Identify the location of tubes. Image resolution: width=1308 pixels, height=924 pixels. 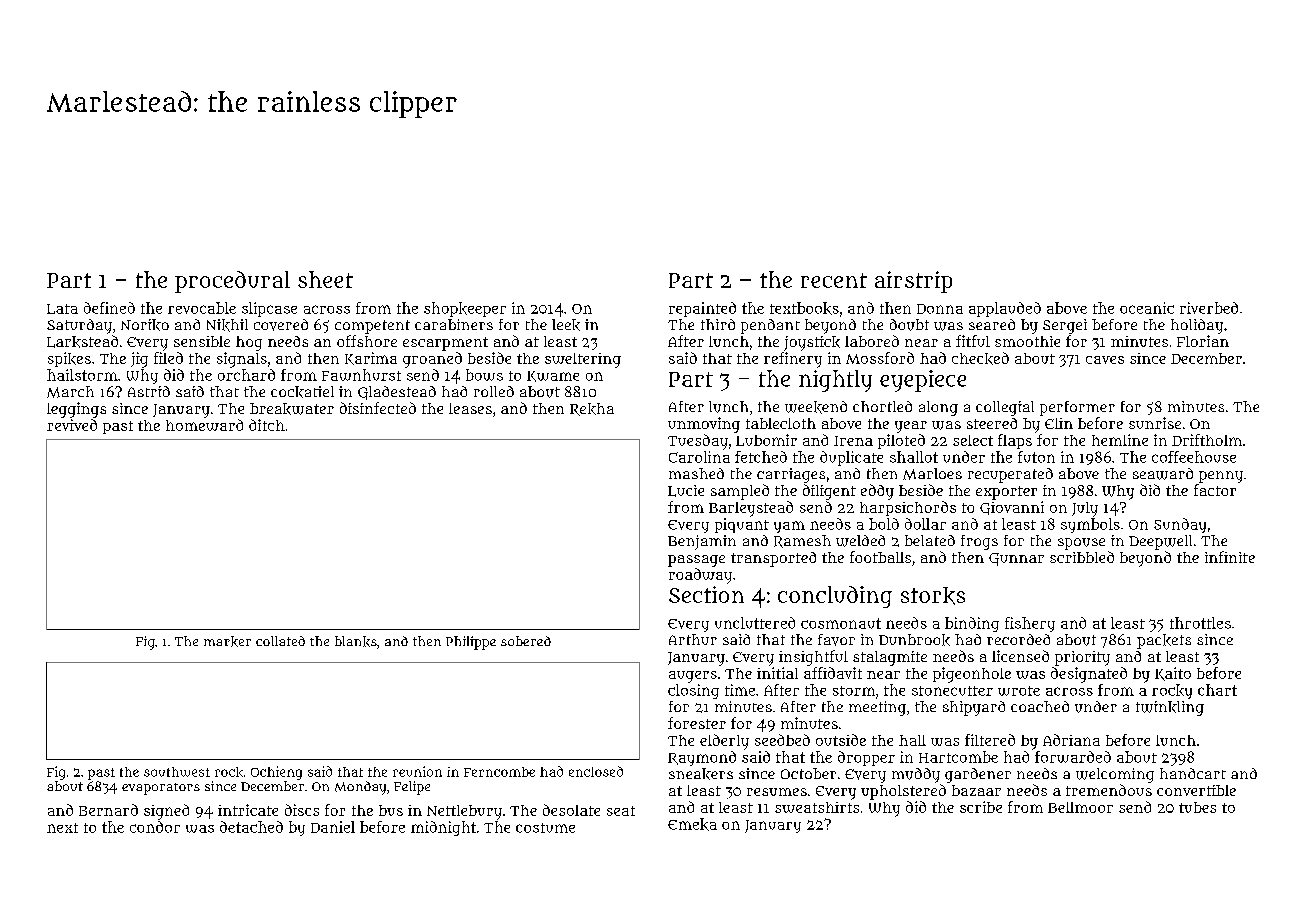
(1197, 807).
